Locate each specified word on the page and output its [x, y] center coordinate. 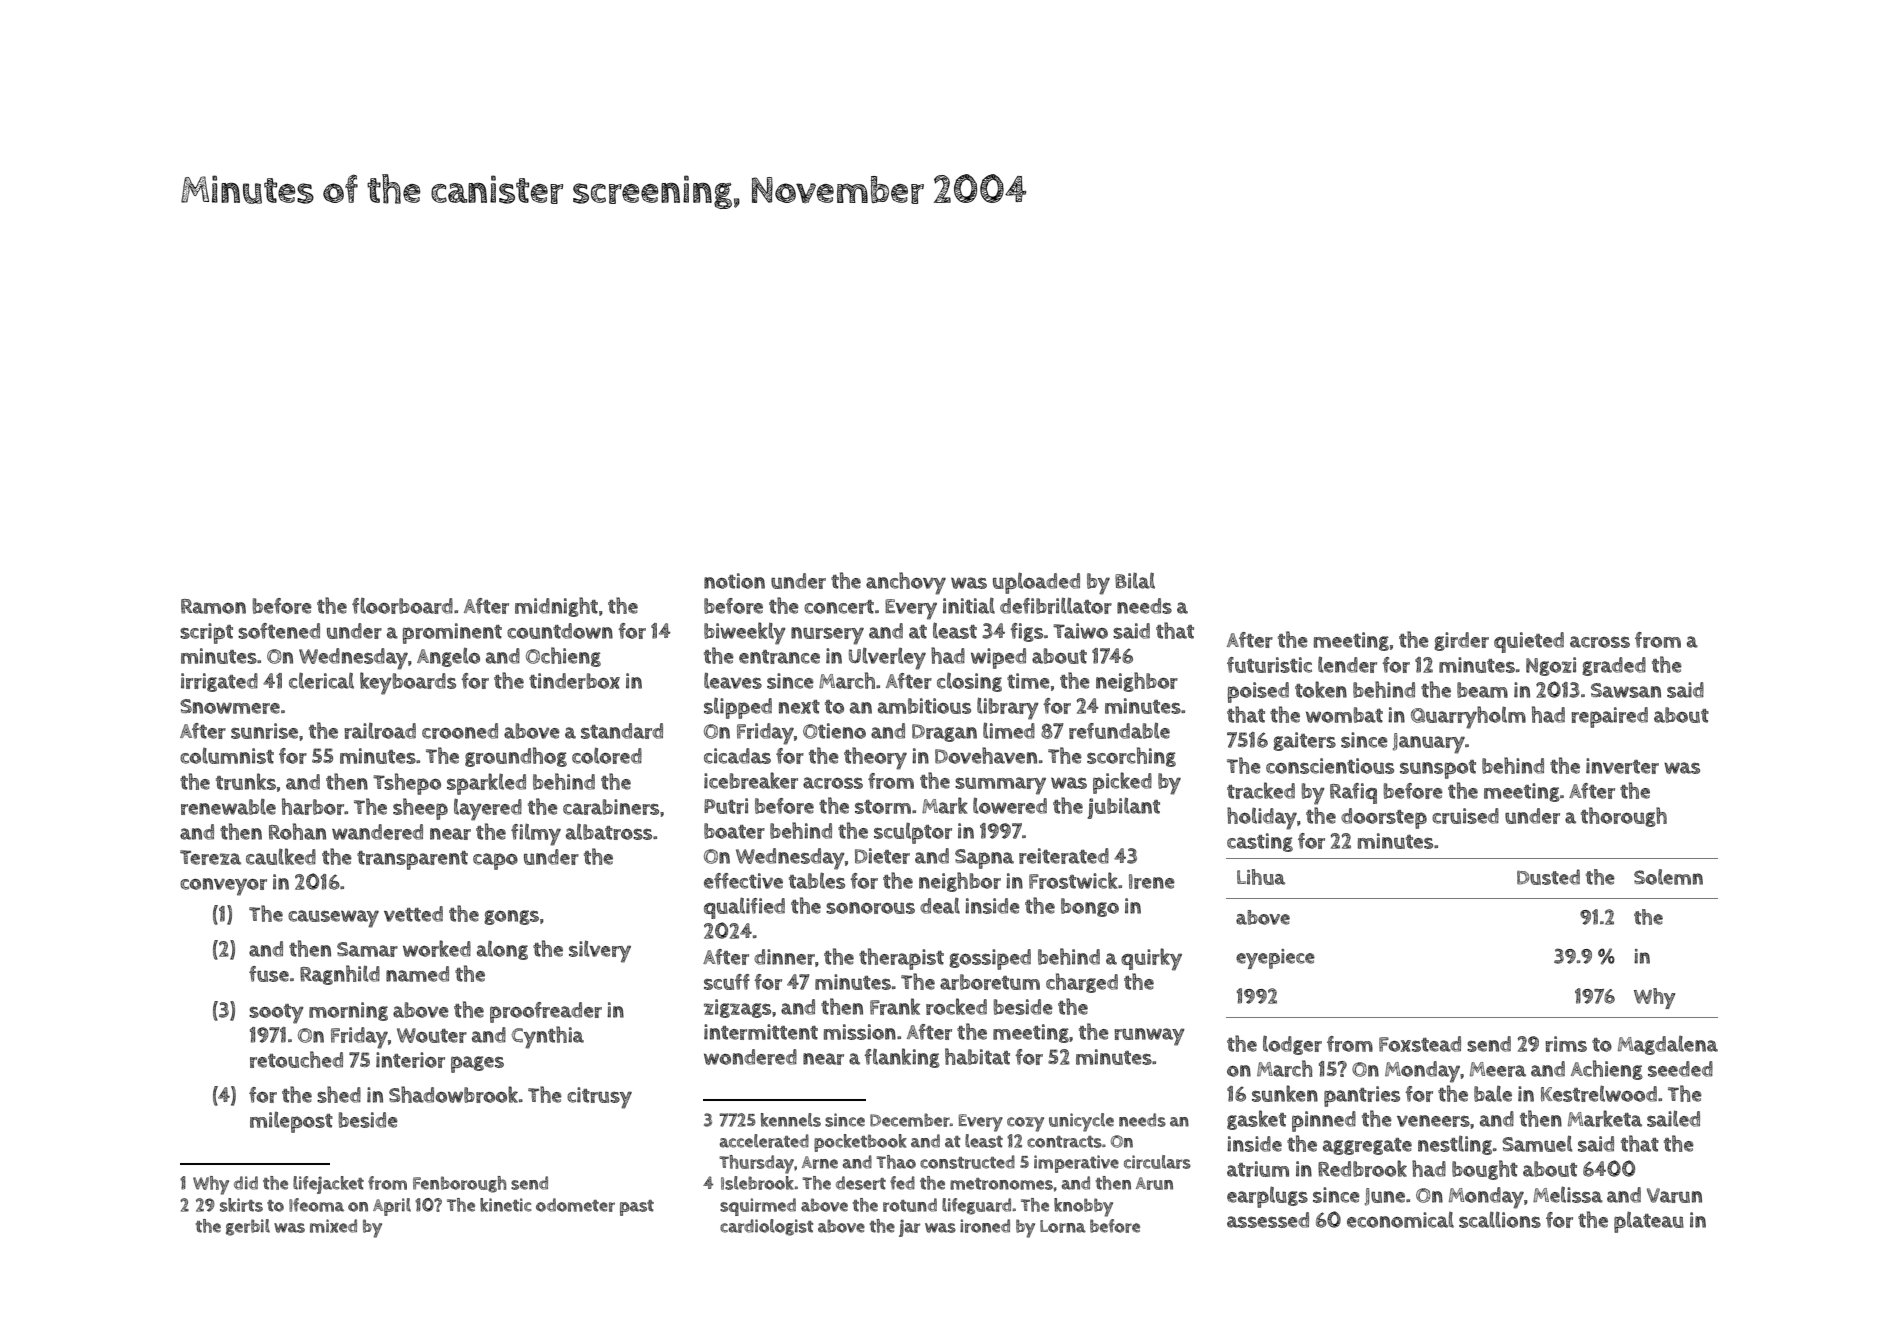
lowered [1010, 805]
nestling [1455, 1145]
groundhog [516, 757]
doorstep [1384, 818]
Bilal [1135, 580]
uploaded [1036, 583]
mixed [333, 1226]
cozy [1025, 1124]
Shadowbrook [453, 1094]
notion [734, 581]
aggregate [1367, 1146]
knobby [1083, 1207]
